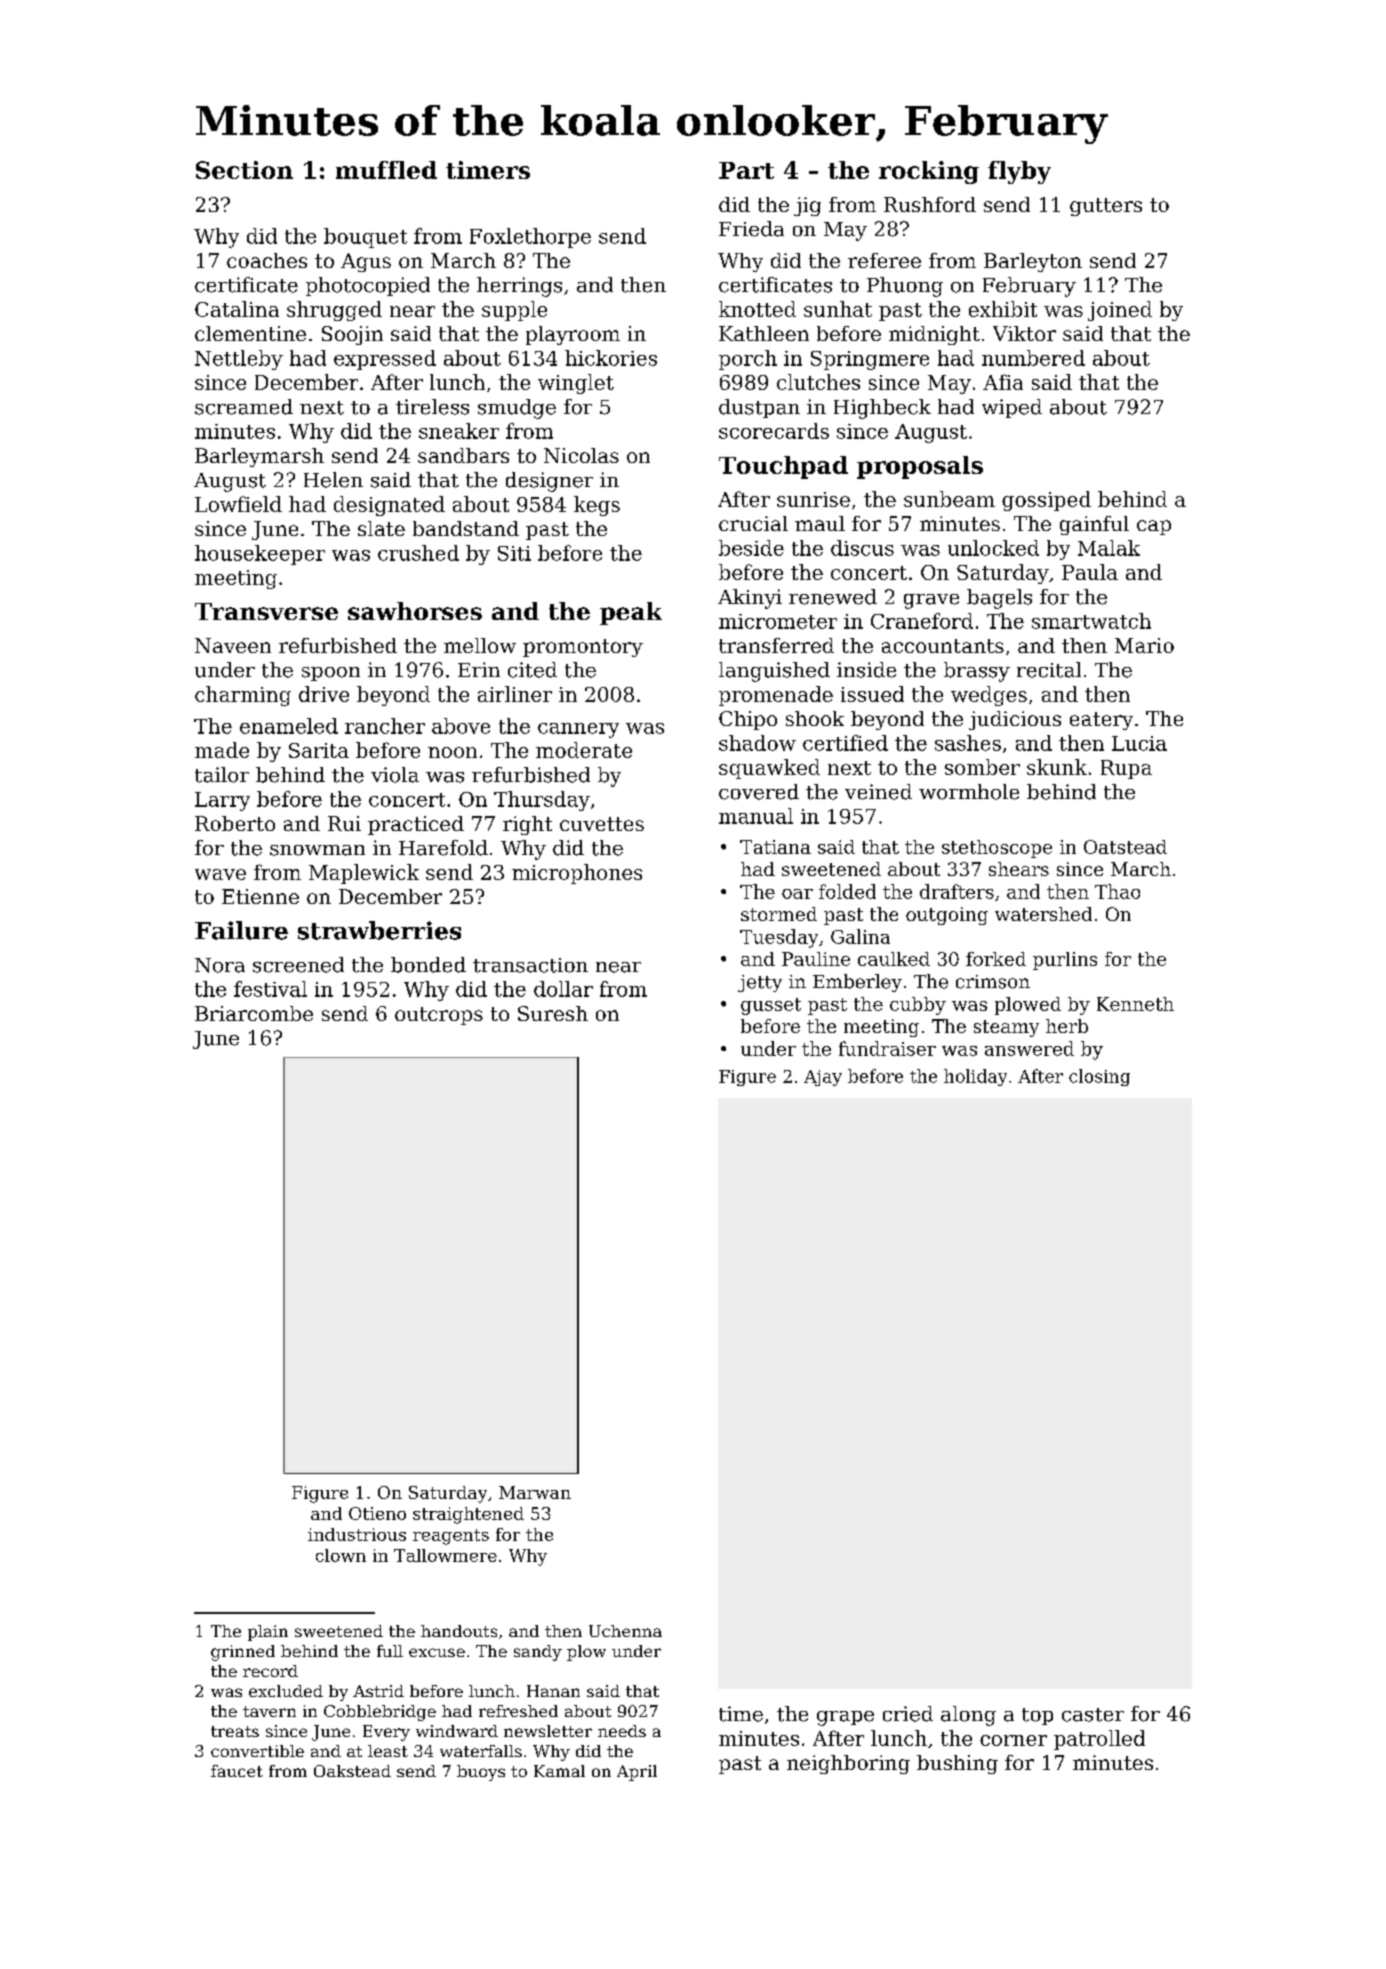 The image size is (1386, 1969). What do you see at coordinates (1099, 1077) in the screenshot?
I see `closing` at bounding box center [1099, 1077].
